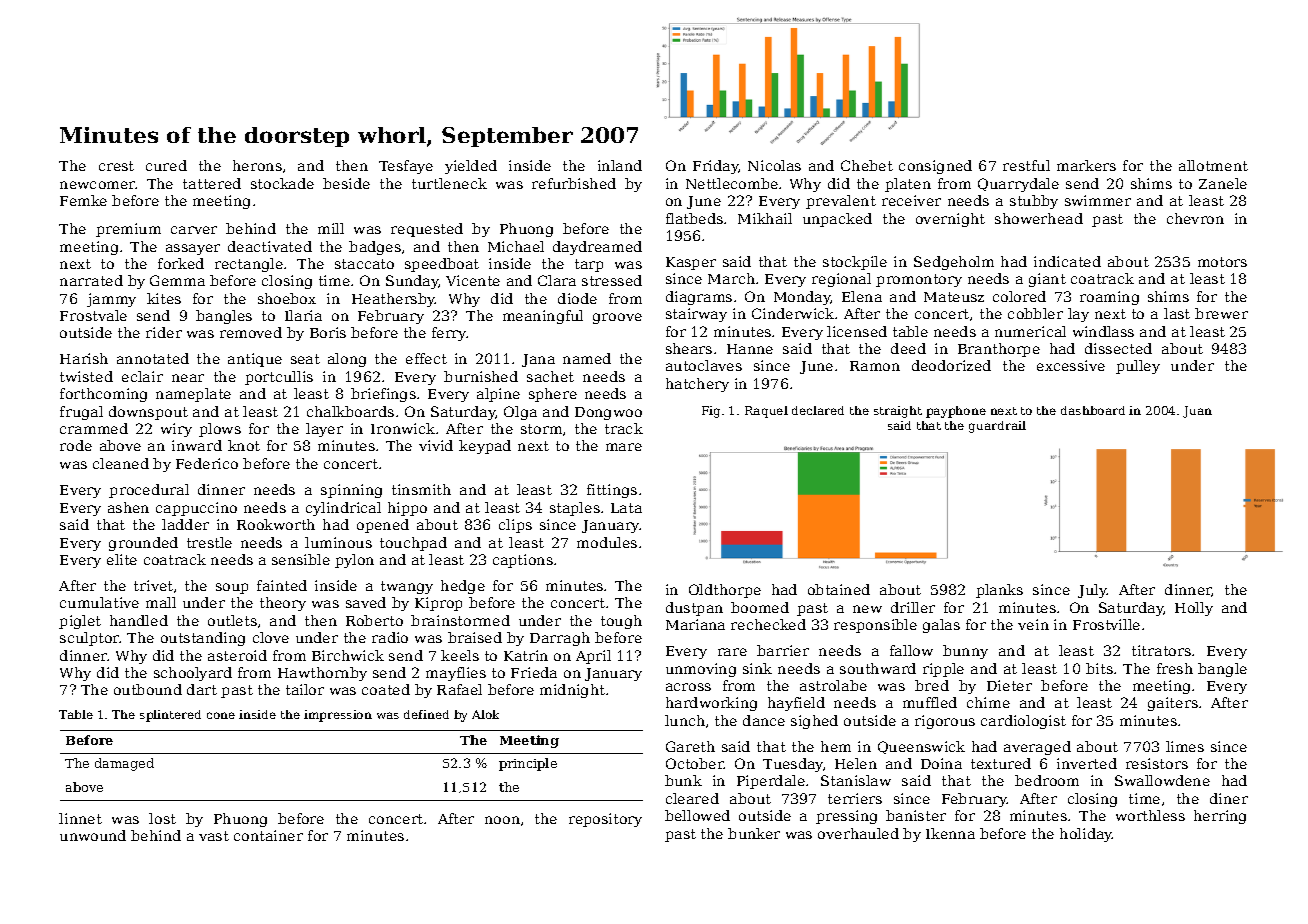  I want to click on yielded, so click(471, 167).
